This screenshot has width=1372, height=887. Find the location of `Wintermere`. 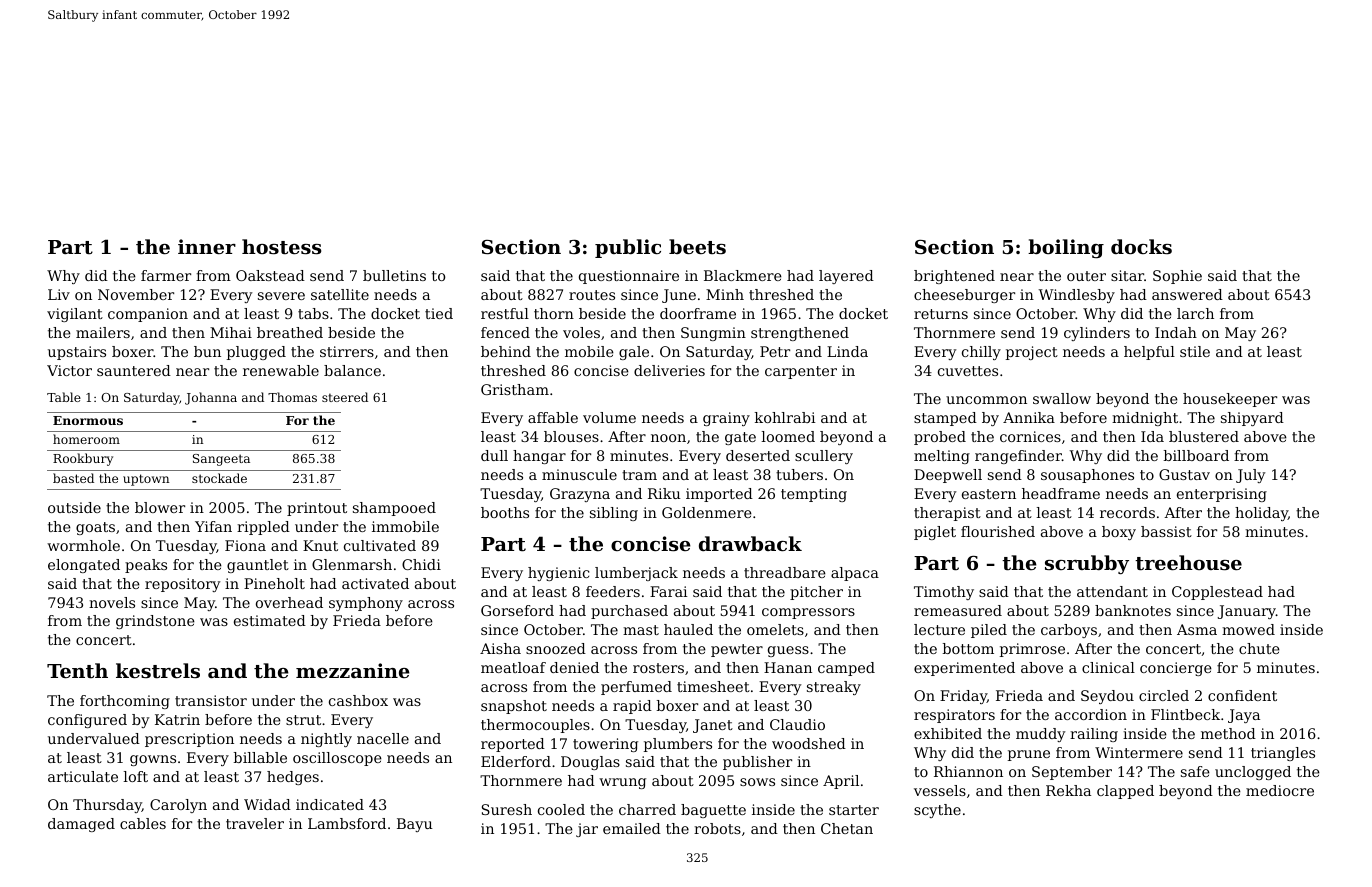

Wintermere is located at coordinates (1139, 752).
